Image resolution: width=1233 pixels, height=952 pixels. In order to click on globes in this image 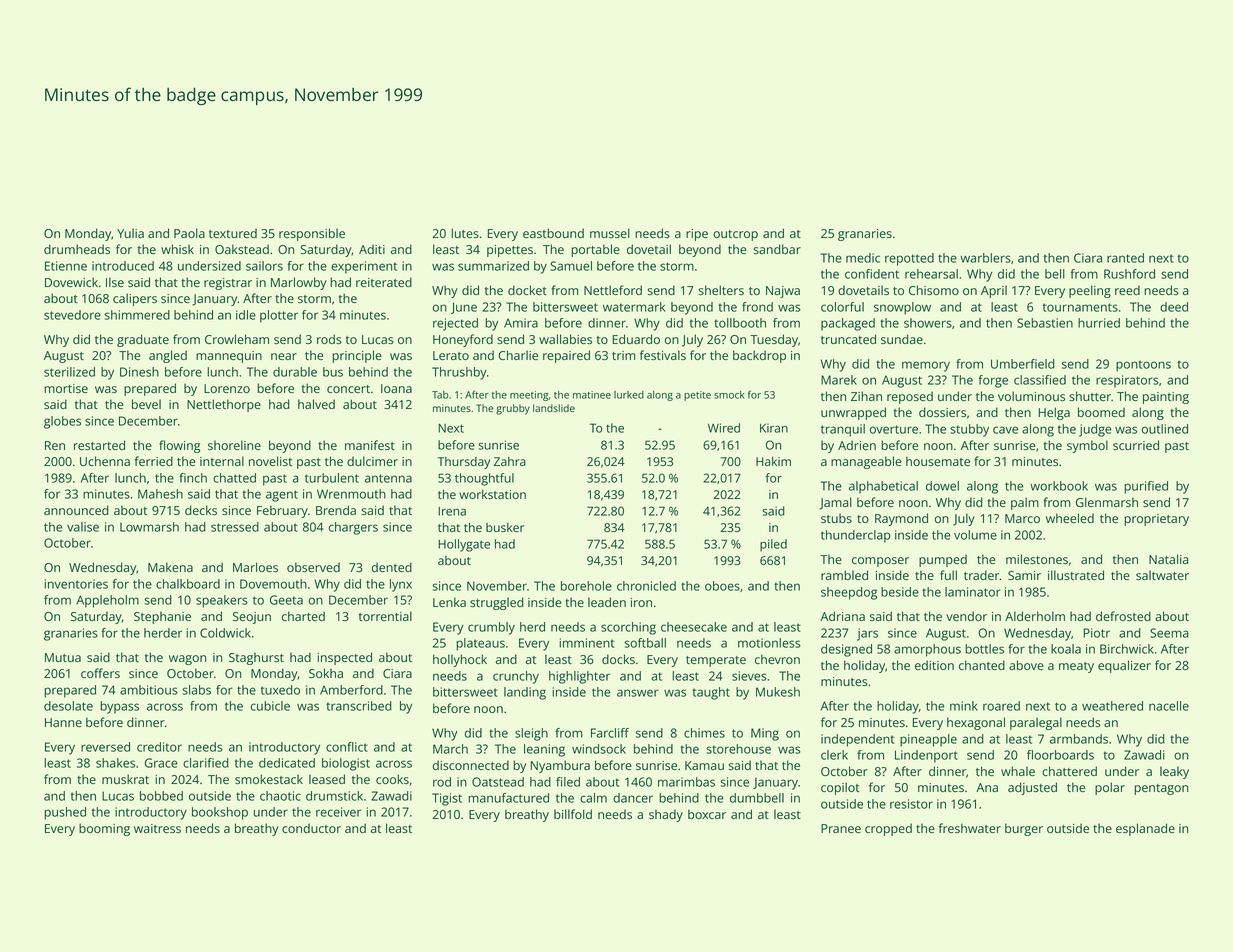, I will do `click(62, 422)`.
